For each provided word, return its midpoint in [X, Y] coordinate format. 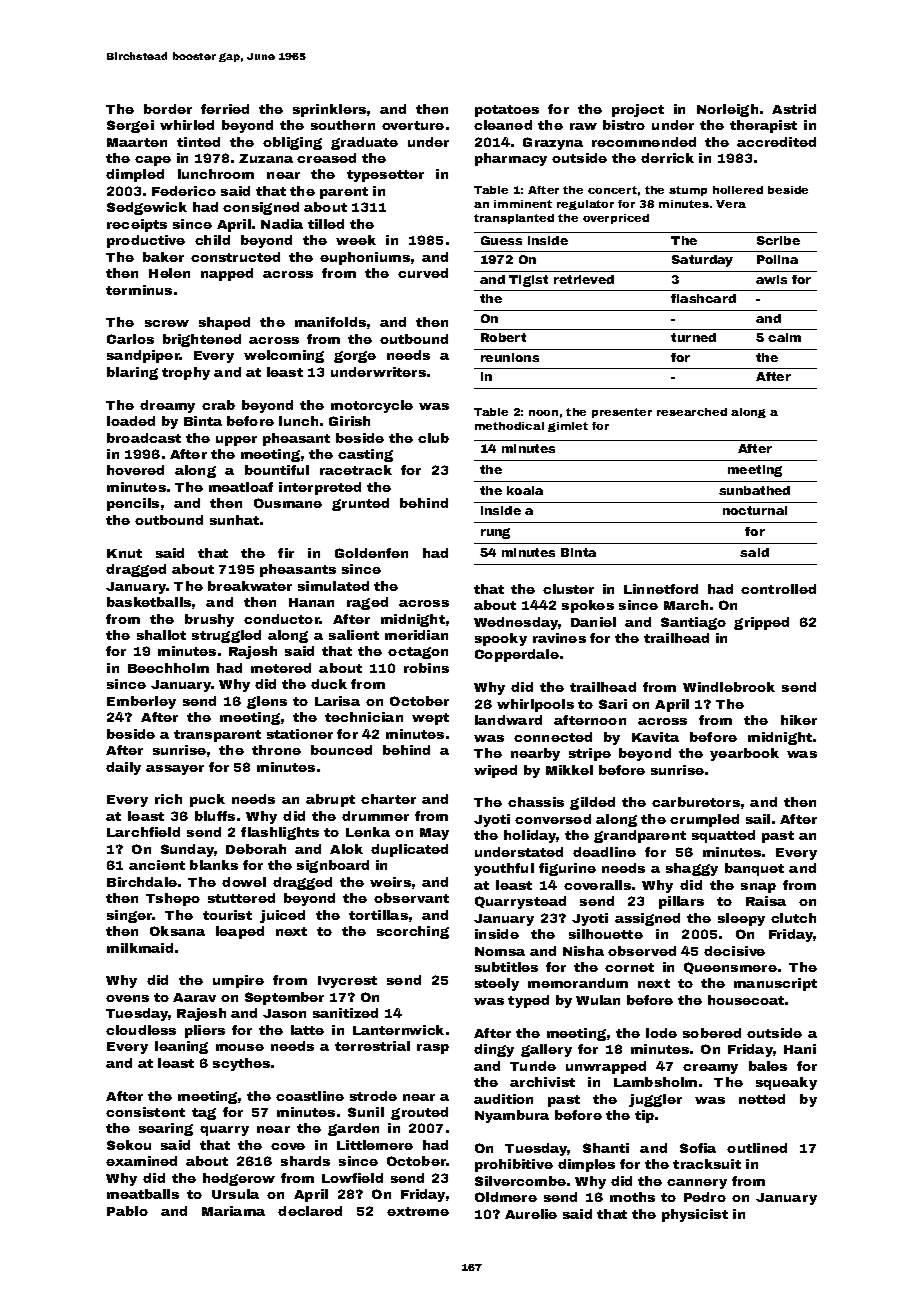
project [638, 110]
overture [413, 125]
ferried [225, 109]
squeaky [786, 1083]
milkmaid [140, 948]
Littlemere [375, 1145]
